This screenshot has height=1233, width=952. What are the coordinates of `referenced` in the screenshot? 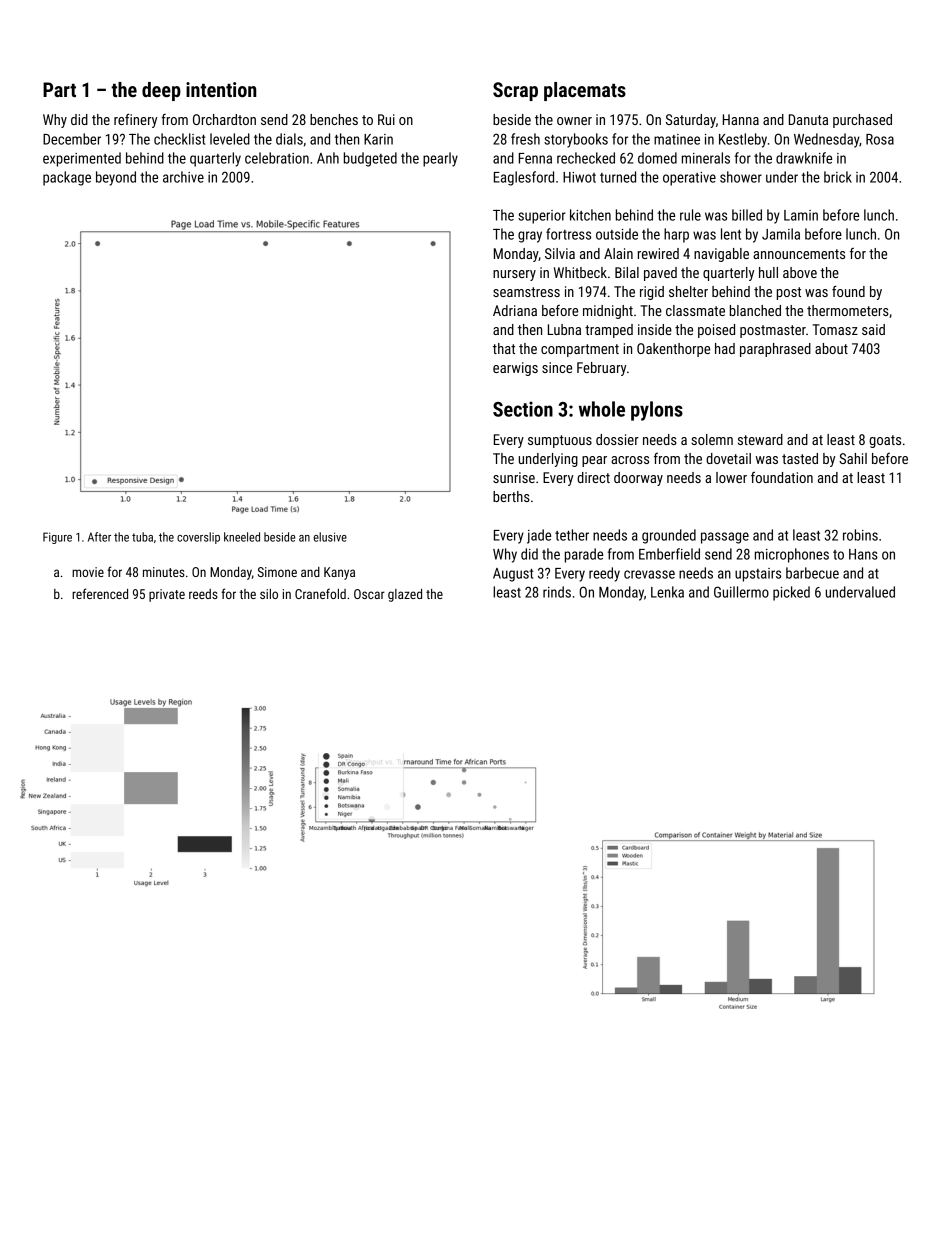 It's located at (100, 593).
